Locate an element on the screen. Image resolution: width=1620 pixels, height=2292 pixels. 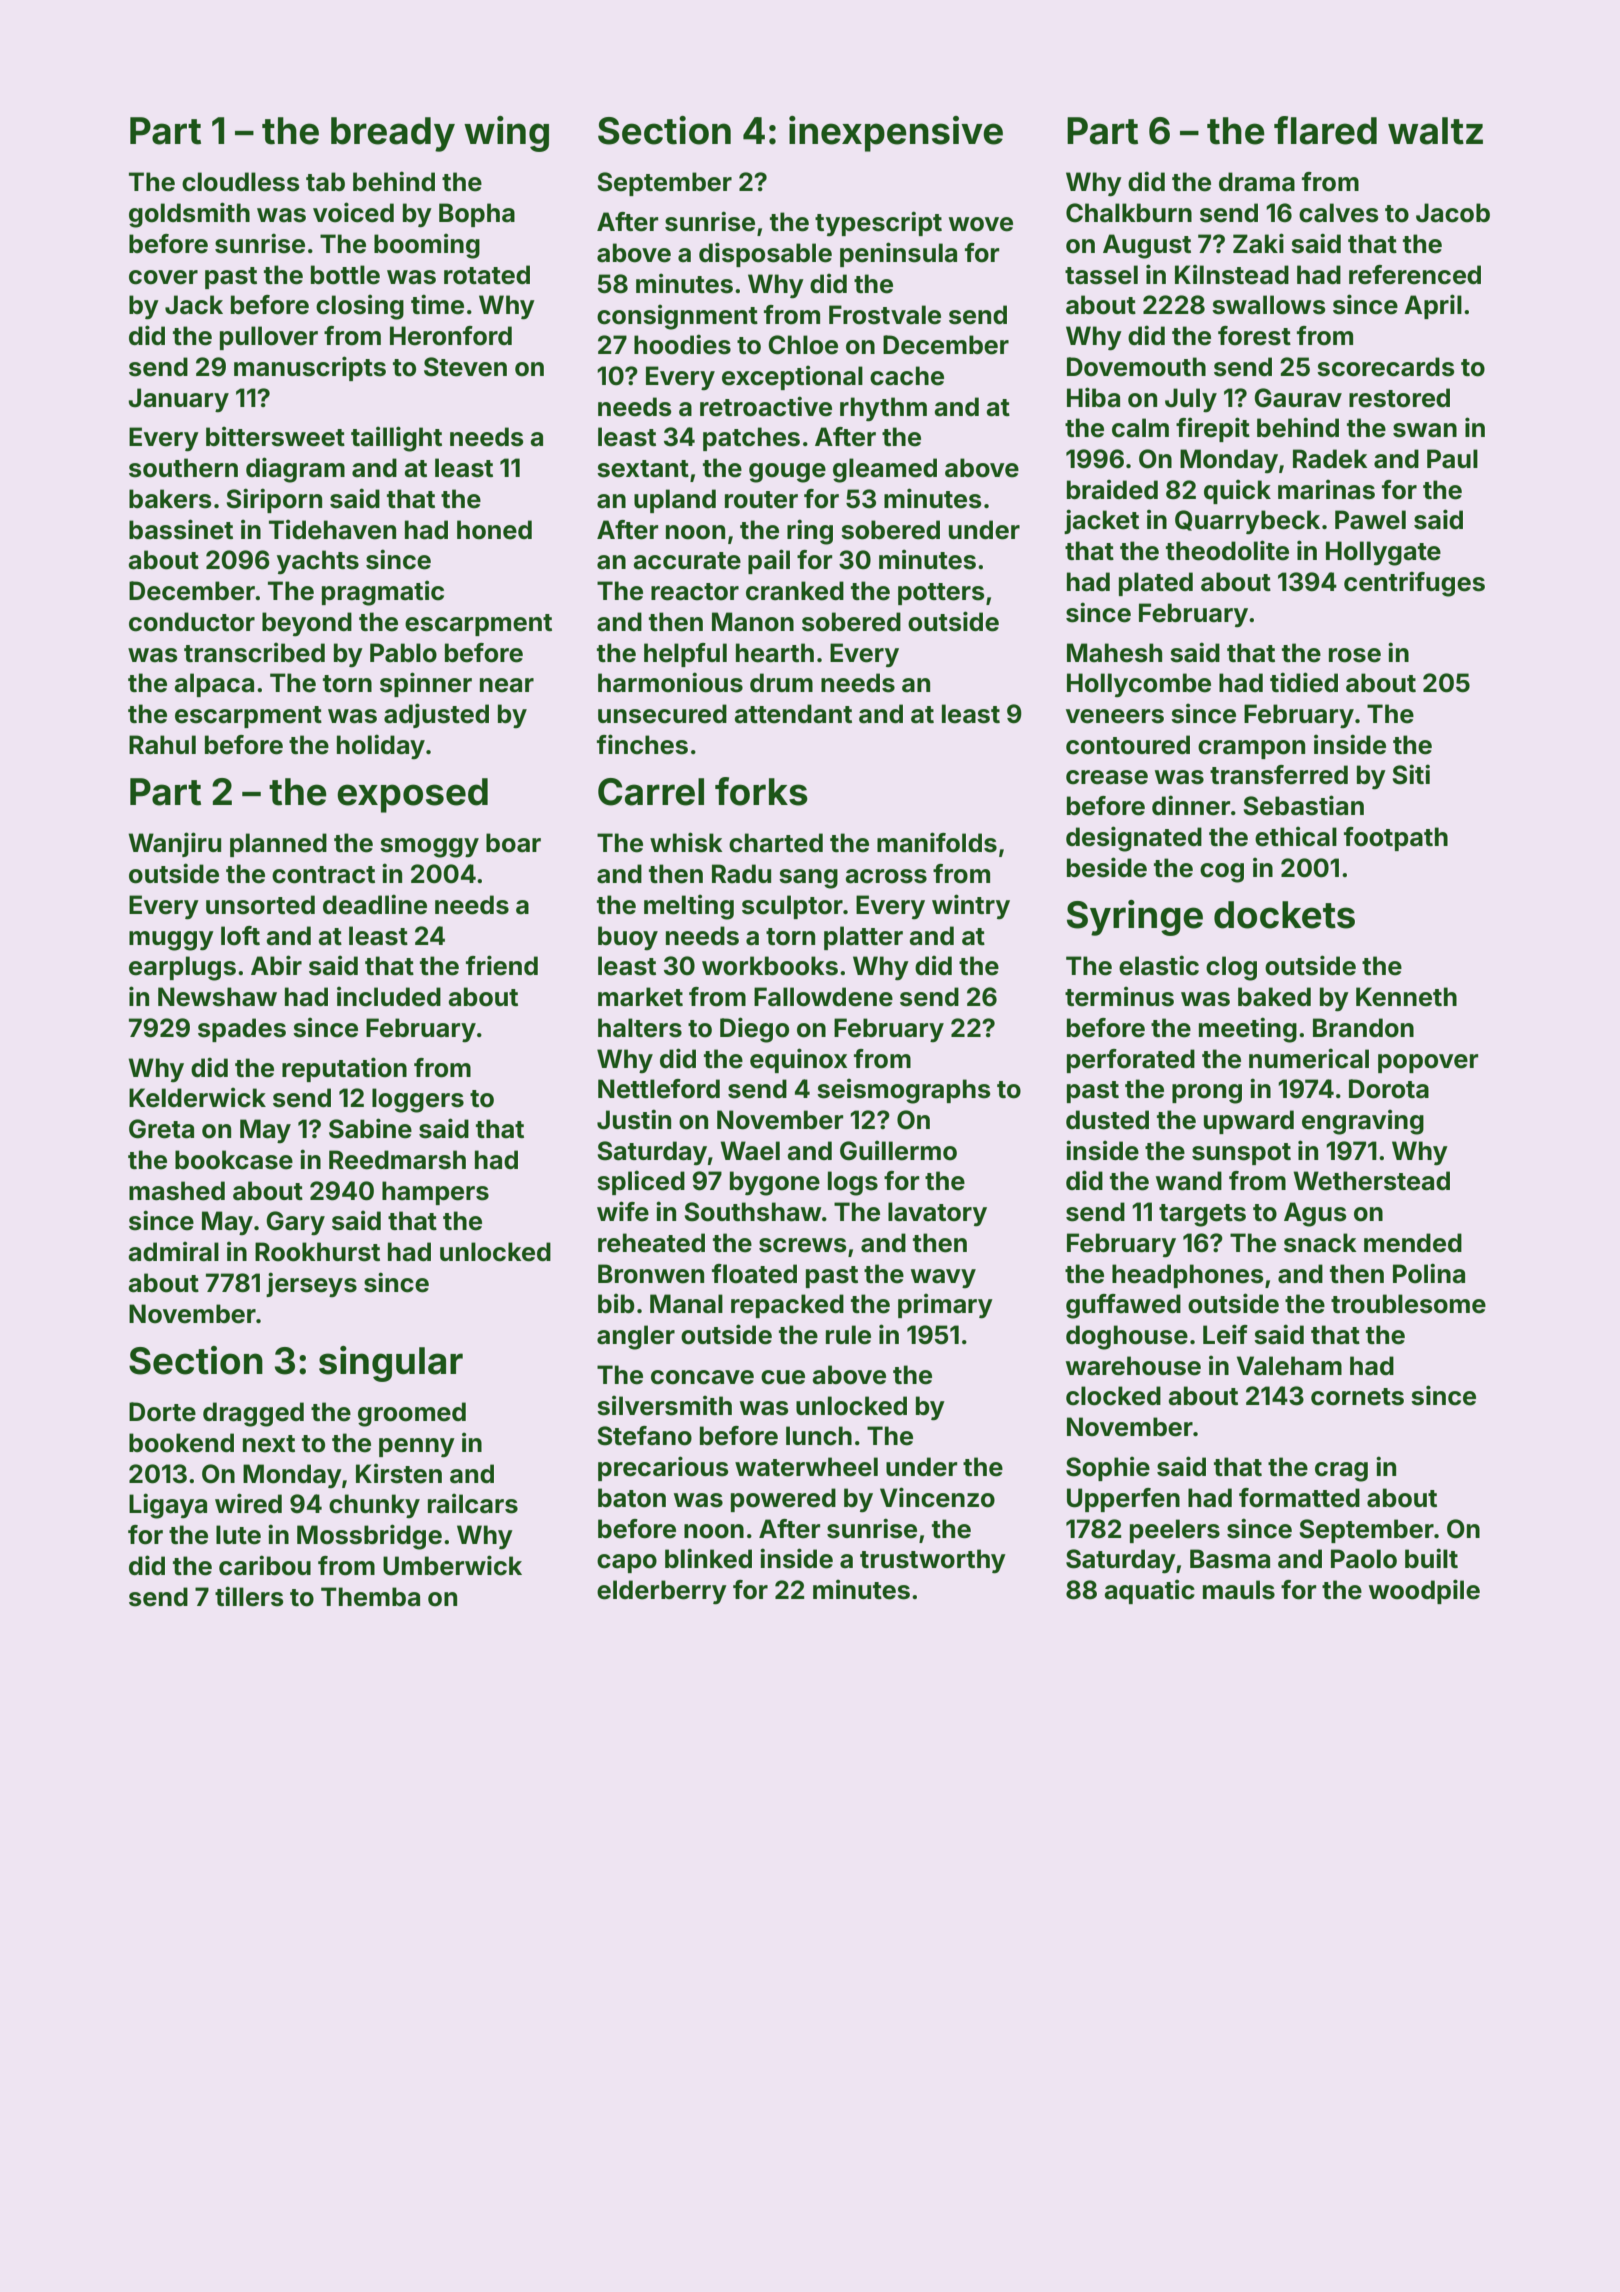
wove is located at coordinates (981, 224).
